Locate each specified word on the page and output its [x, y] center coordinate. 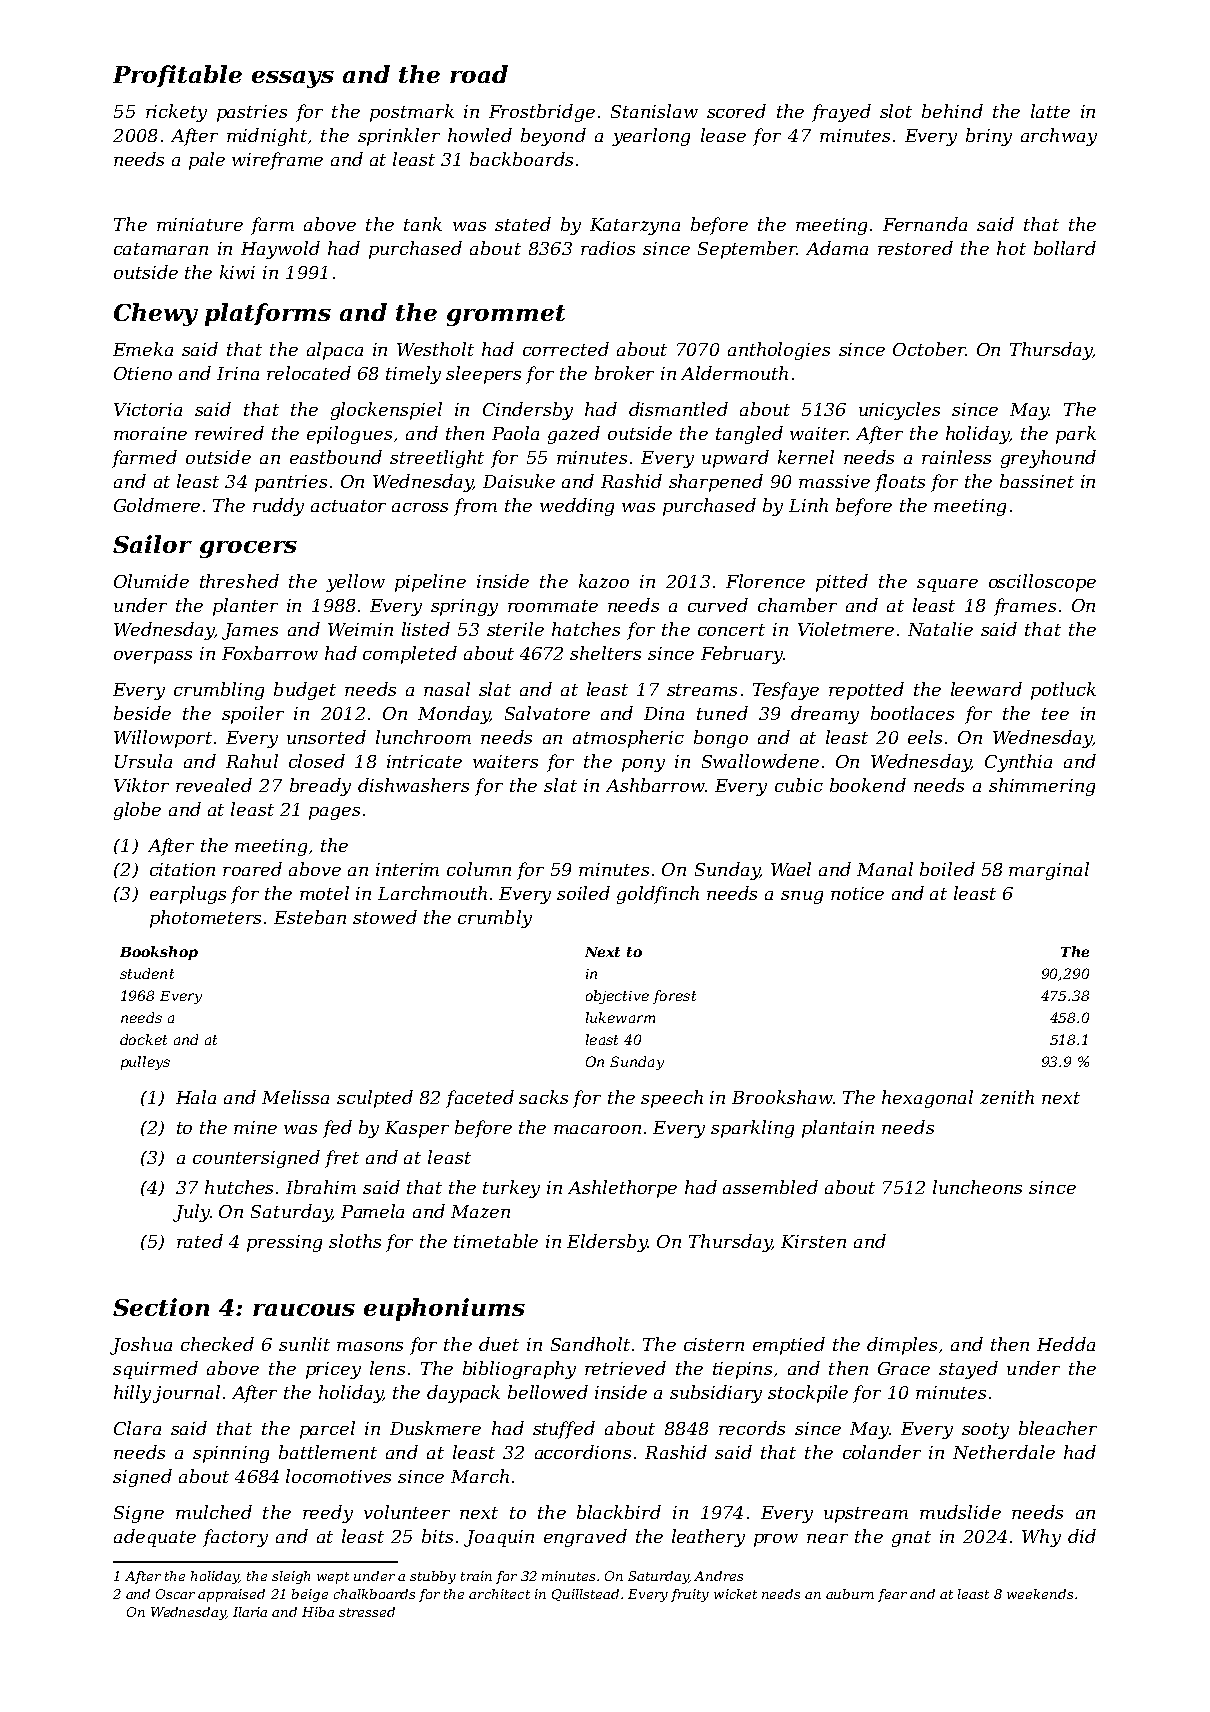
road [479, 74]
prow [776, 1540]
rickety [176, 113]
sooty [985, 1431]
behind [952, 111]
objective [617, 997]
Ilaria [250, 1612]
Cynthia [1018, 763]
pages [334, 813]
